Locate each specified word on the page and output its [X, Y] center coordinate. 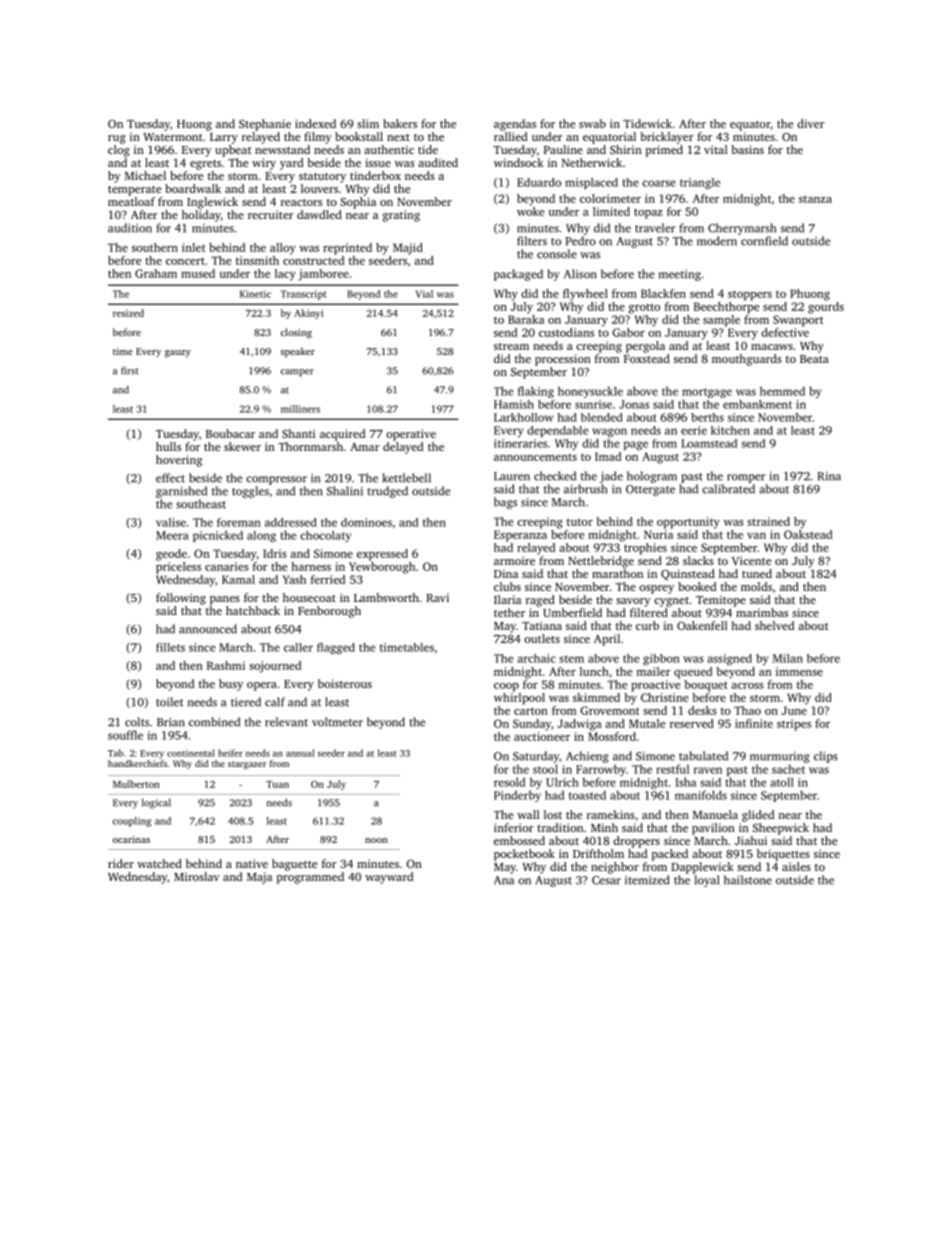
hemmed [782, 391]
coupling [132, 822]
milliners [300, 409]
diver [811, 123]
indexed [315, 123]
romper [746, 478]
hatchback [253, 610]
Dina [506, 573]
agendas [515, 125]
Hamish [514, 404]
